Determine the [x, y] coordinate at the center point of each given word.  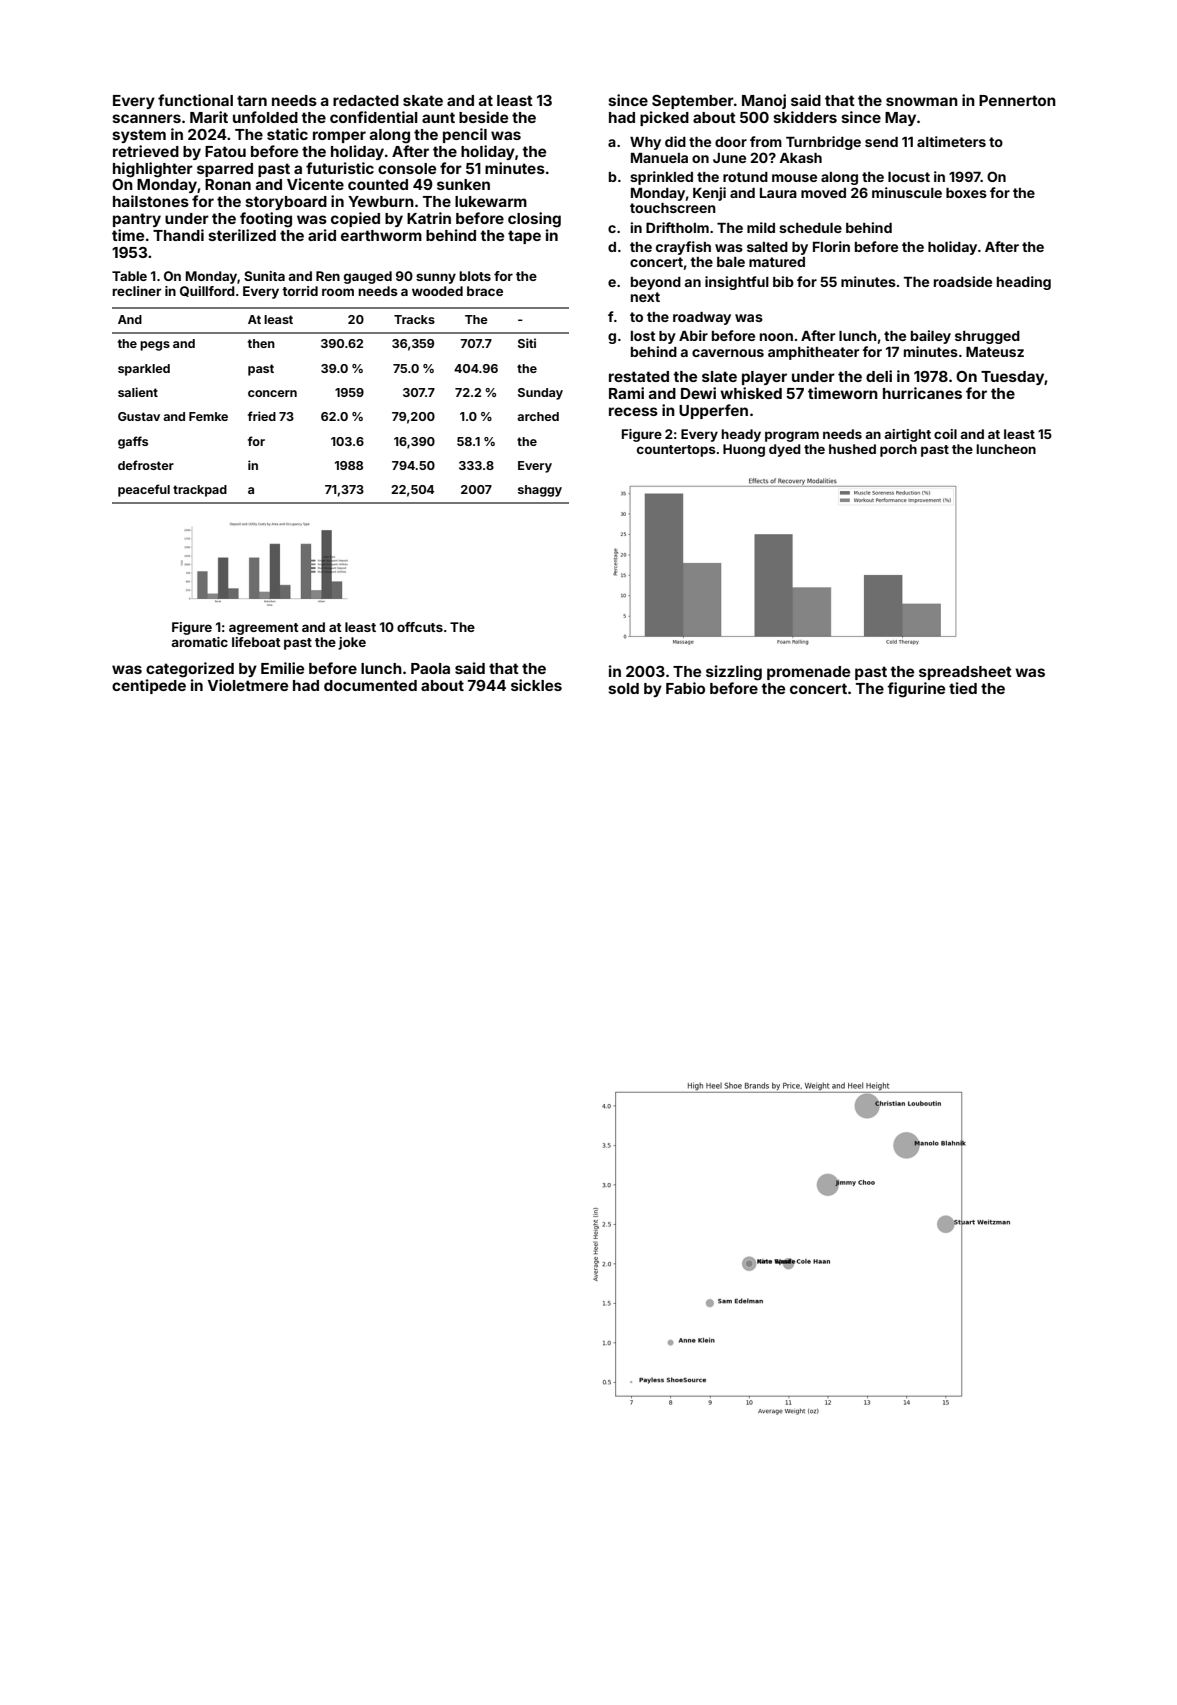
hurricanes [922, 393]
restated [639, 376]
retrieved [146, 151]
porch [898, 450]
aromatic [200, 642]
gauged [368, 277]
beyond [656, 283]
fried [262, 416]
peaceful [144, 490]
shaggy [540, 491]
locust [909, 177]
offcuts [420, 627]
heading [1024, 283]
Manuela [659, 158]
